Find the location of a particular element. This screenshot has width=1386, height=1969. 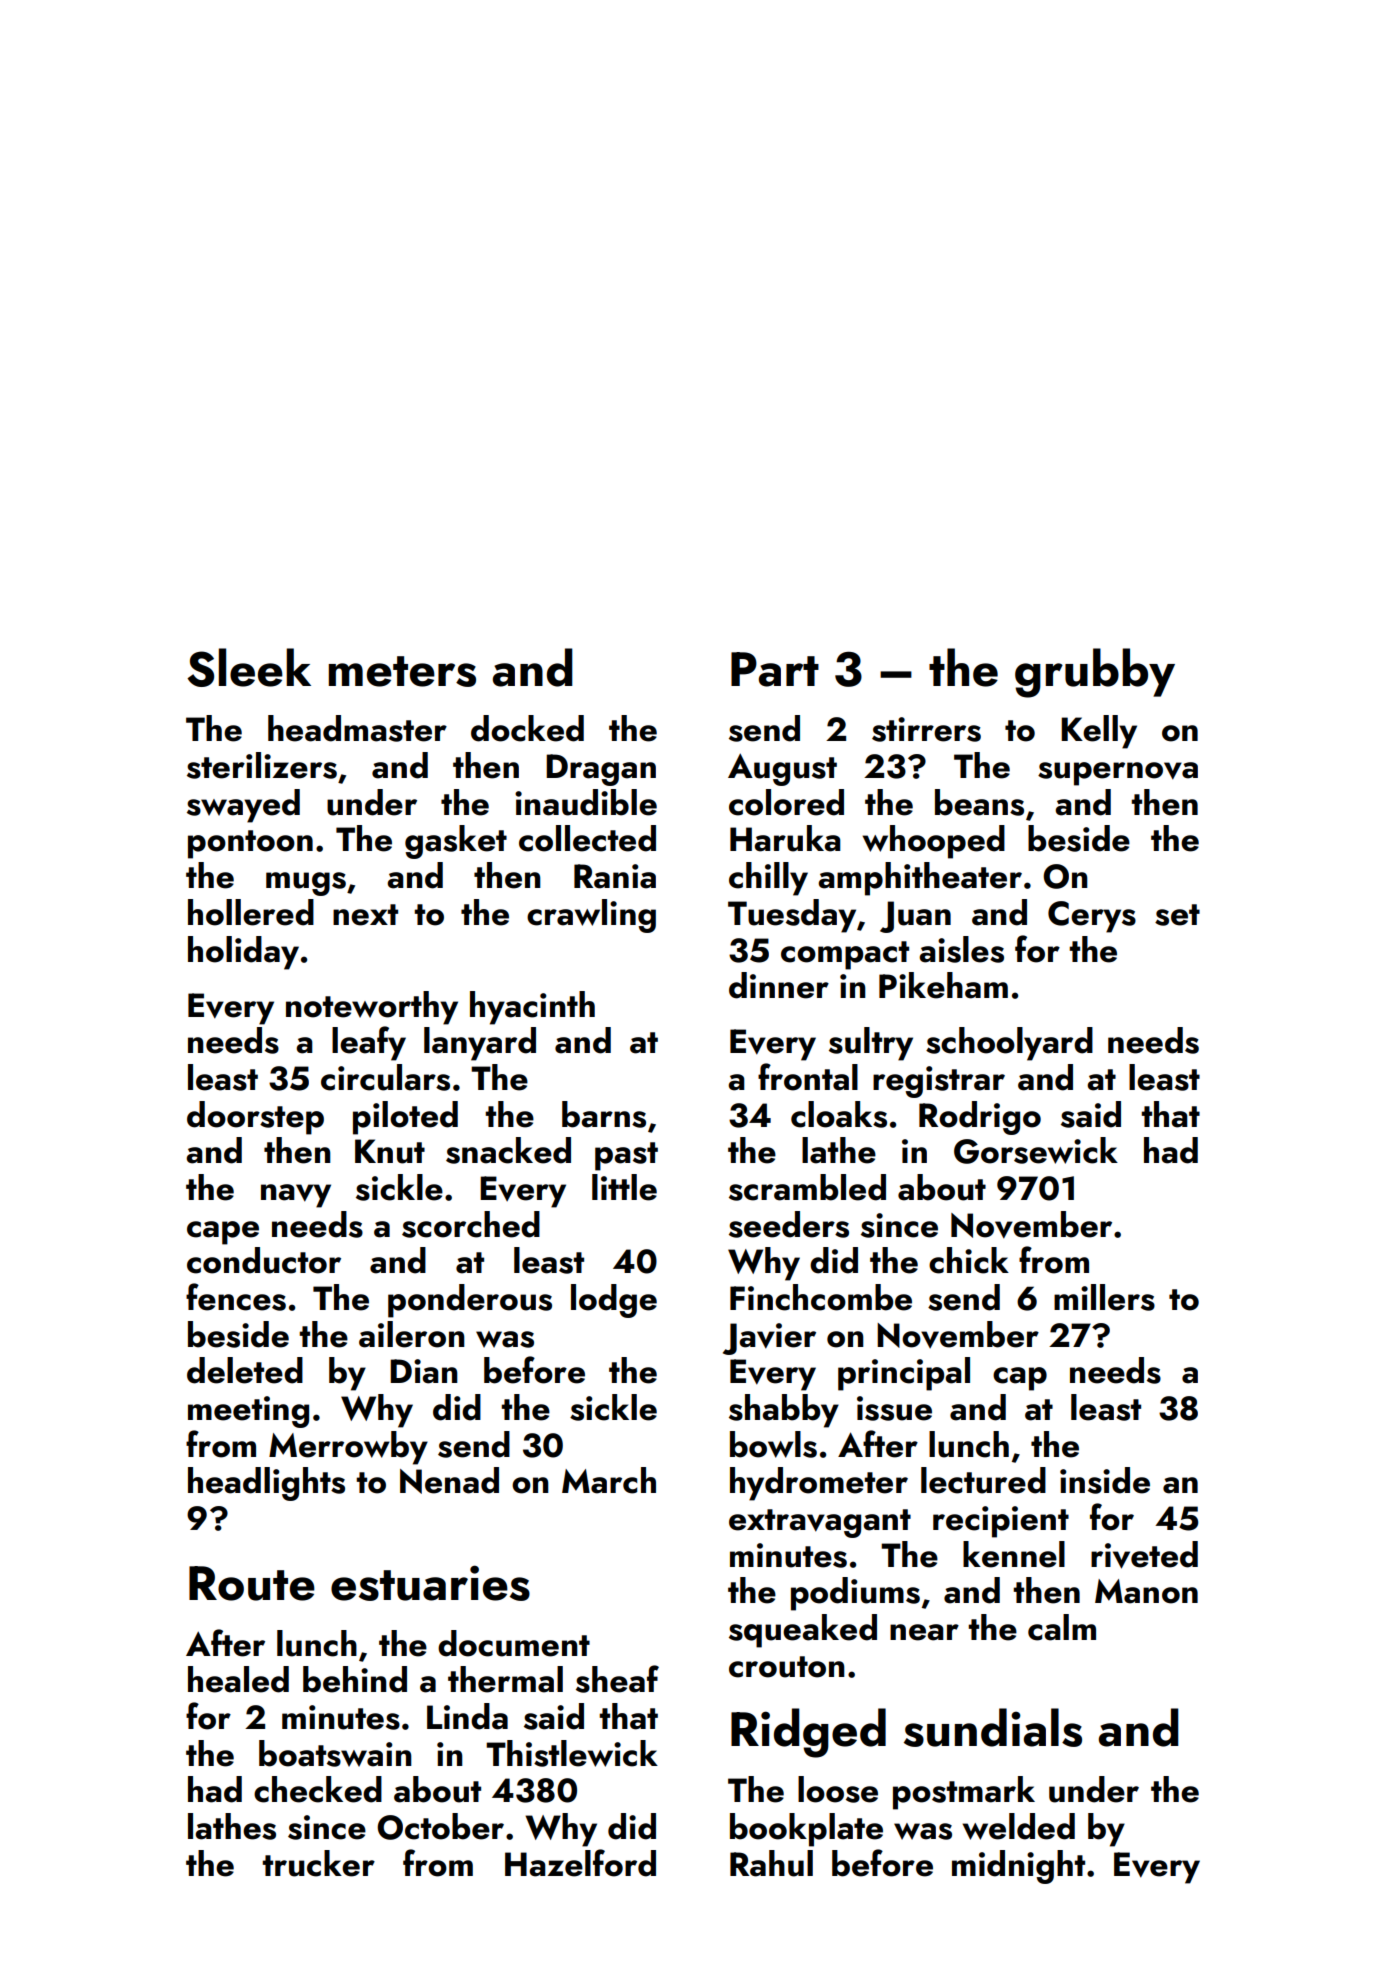

Kelly is located at coordinates (1099, 732).
